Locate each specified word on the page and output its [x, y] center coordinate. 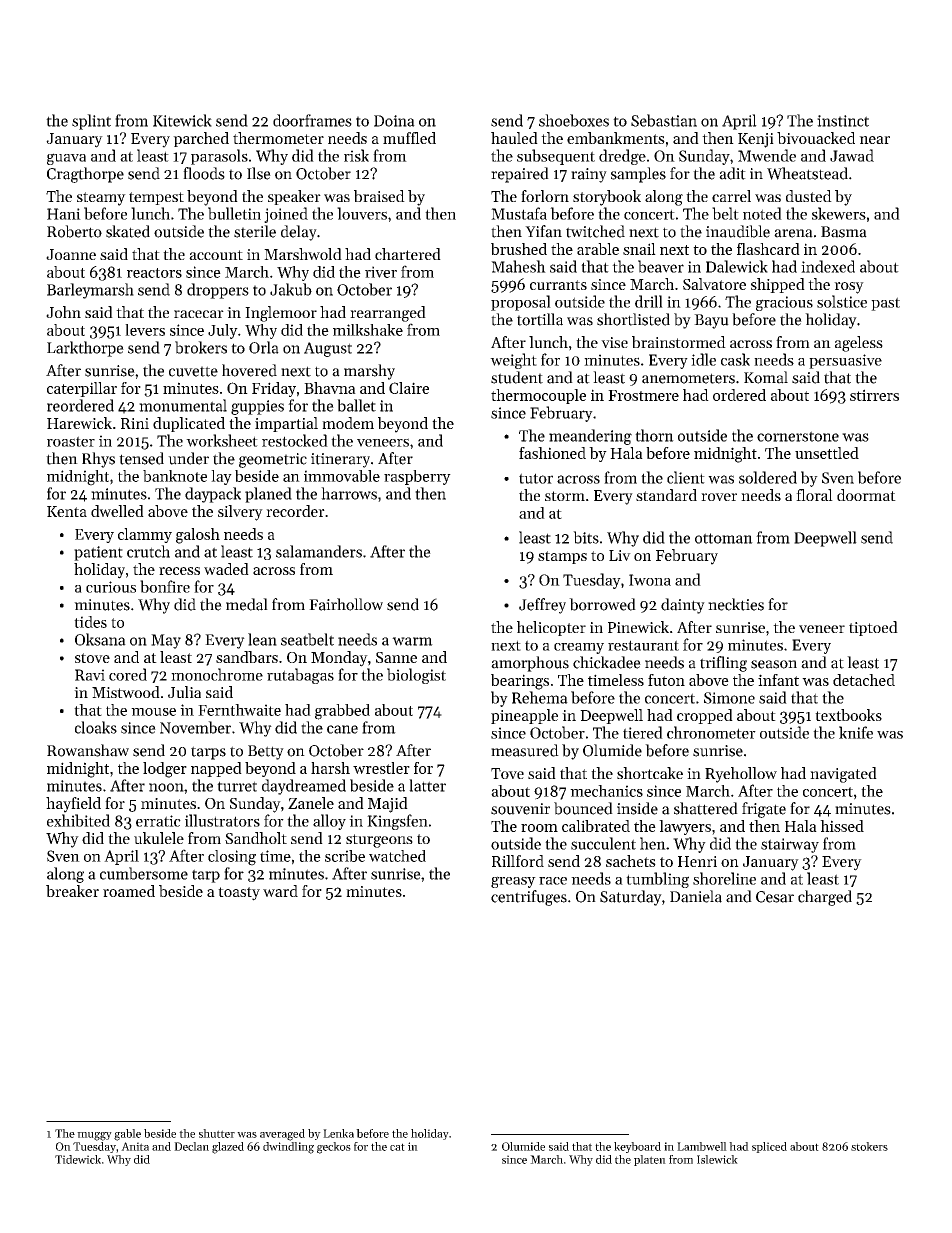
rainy [589, 175]
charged [825, 898]
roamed [129, 891]
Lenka [338, 1133]
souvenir [520, 809]
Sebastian [664, 120]
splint [91, 122]
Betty [266, 752]
